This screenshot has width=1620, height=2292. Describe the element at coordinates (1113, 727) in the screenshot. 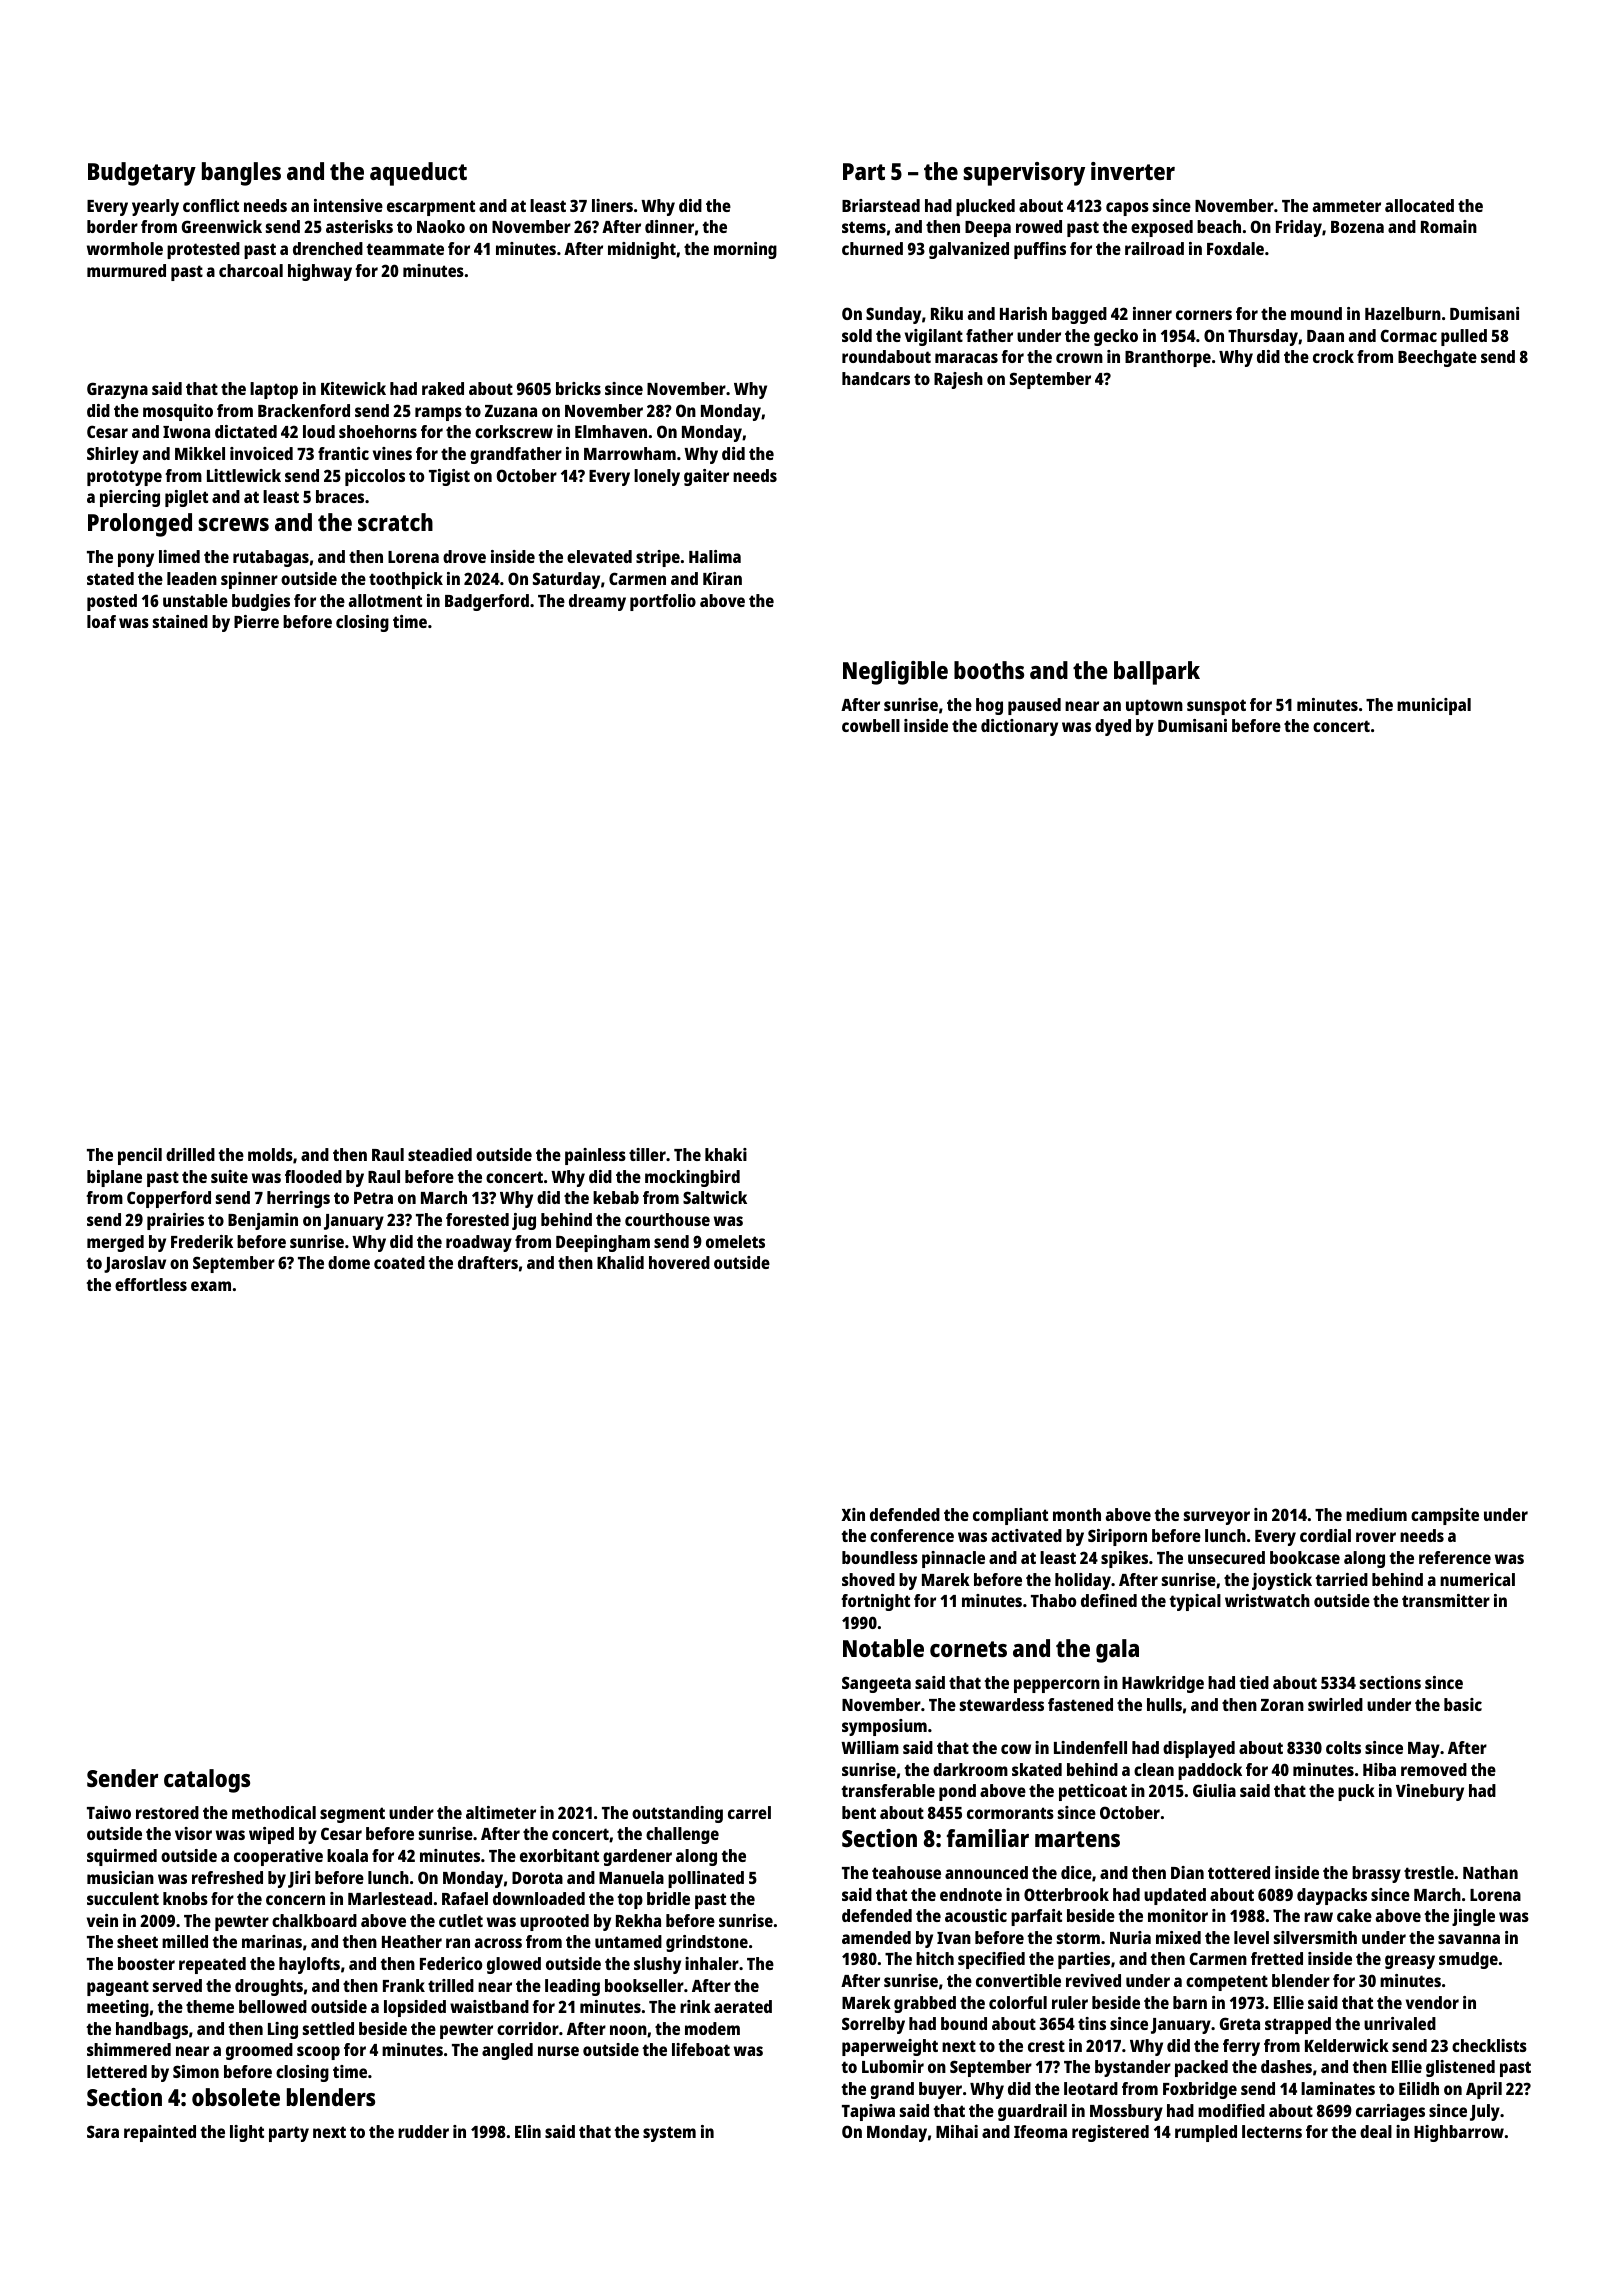

I see `dyed` at that location.
